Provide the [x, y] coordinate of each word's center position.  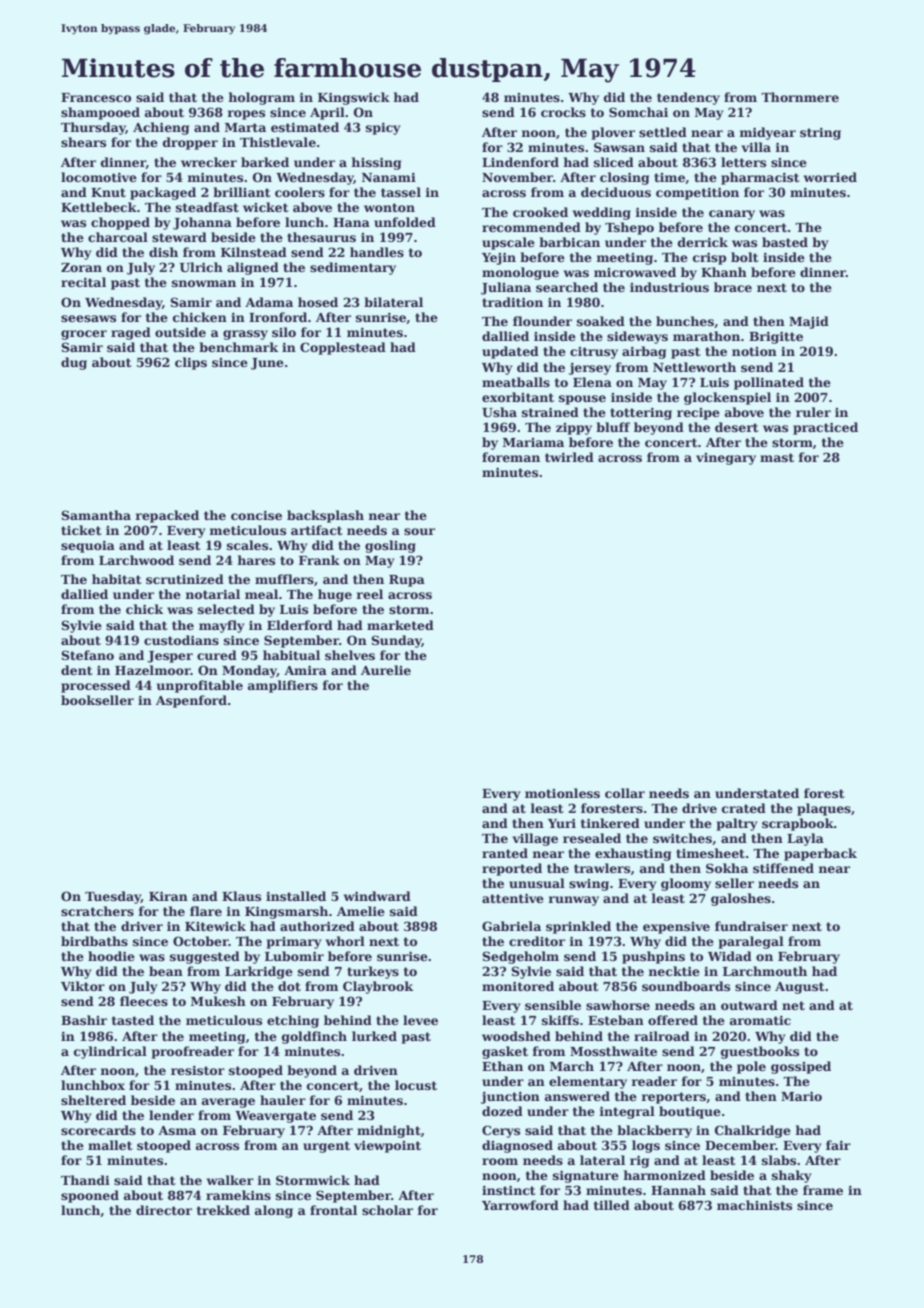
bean [166, 971]
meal [261, 594]
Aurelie [386, 670]
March [572, 1066]
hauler [283, 1100]
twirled [569, 457]
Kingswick [354, 98]
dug [74, 363]
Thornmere [800, 97]
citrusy [594, 353]
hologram [261, 98]
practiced [825, 428]
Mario [801, 1096]
